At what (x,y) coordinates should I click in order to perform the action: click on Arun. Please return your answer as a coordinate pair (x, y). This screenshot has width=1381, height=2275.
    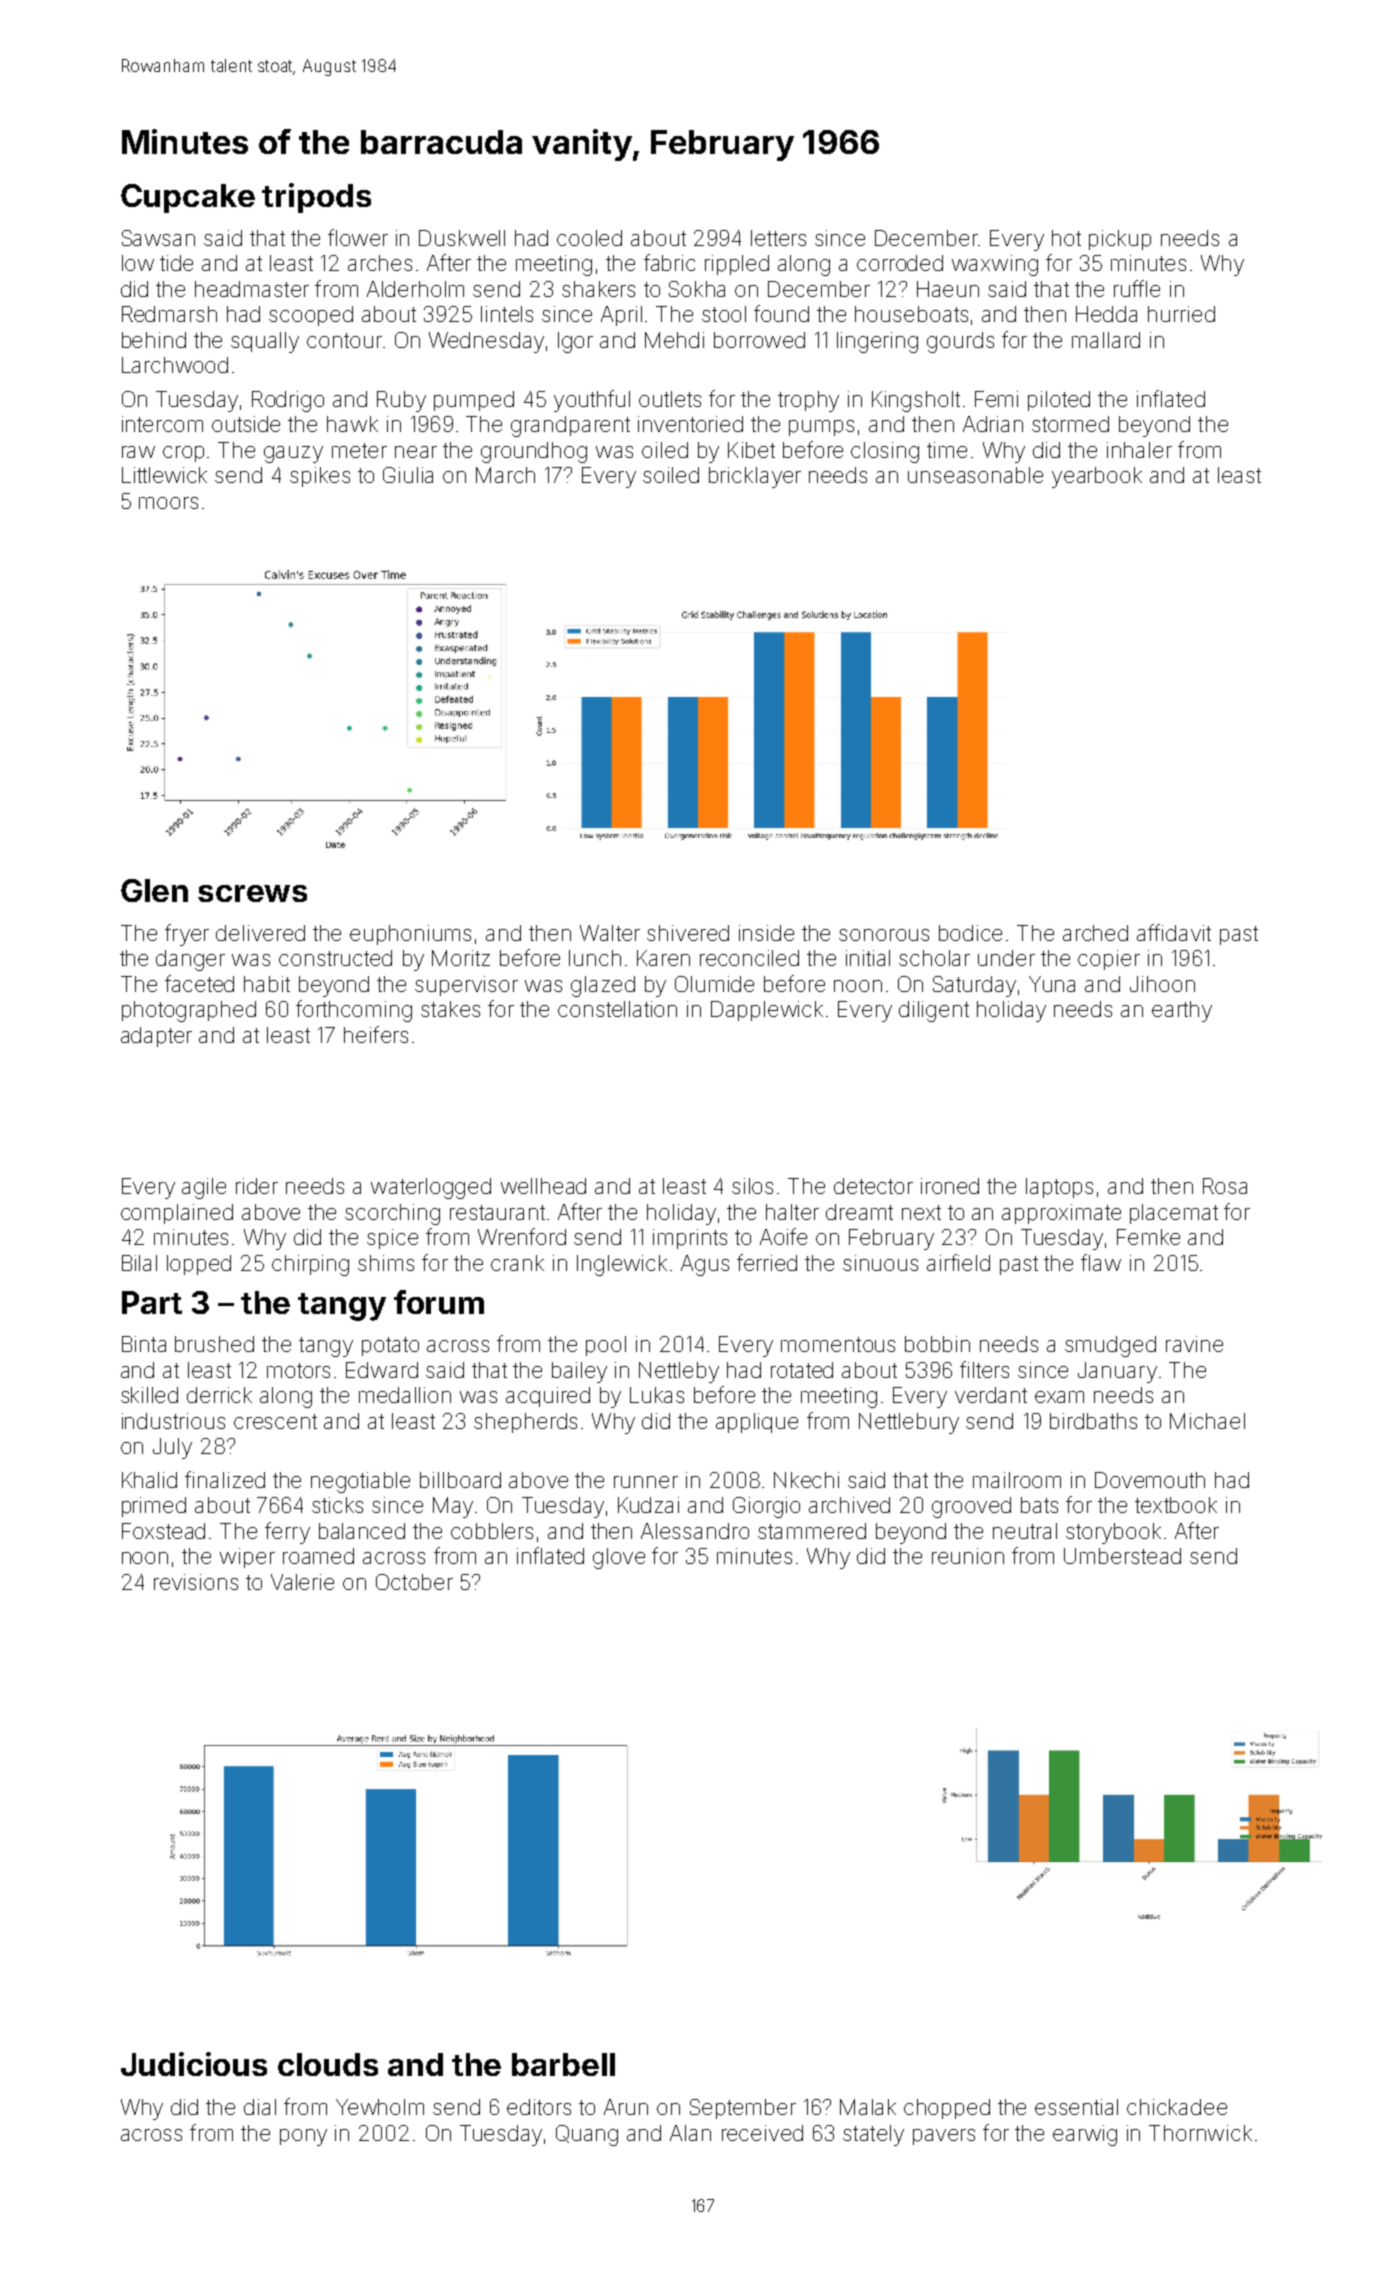
    Looking at the image, I should click on (626, 2107).
